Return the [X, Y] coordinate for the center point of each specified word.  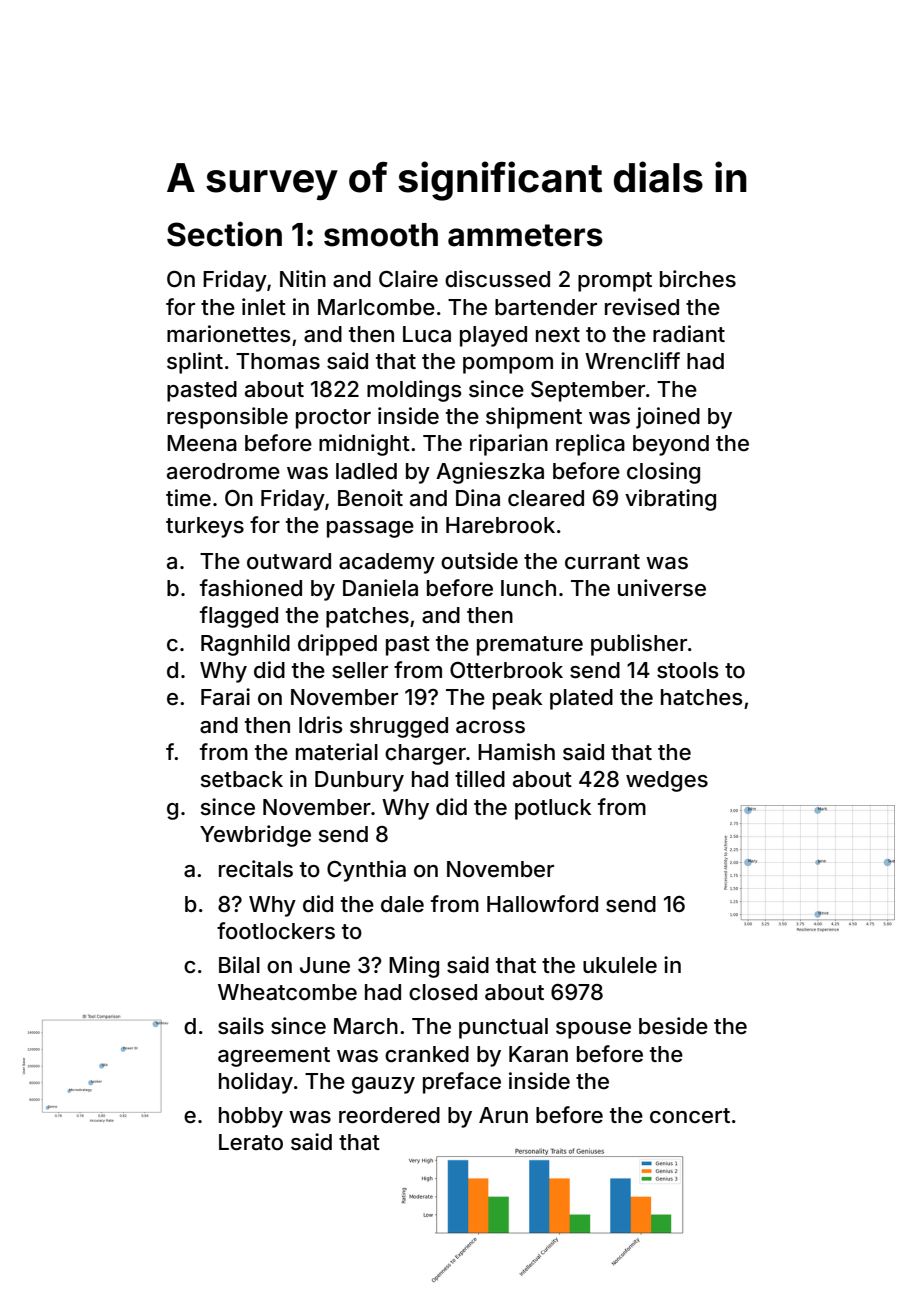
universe [662, 588]
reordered [389, 1115]
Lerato [251, 1142]
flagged [239, 617]
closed [443, 992]
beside [673, 1026]
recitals [256, 868]
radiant [689, 334]
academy [387, 563]
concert [690, 1116]
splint [195, 363]
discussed [497, 279]
